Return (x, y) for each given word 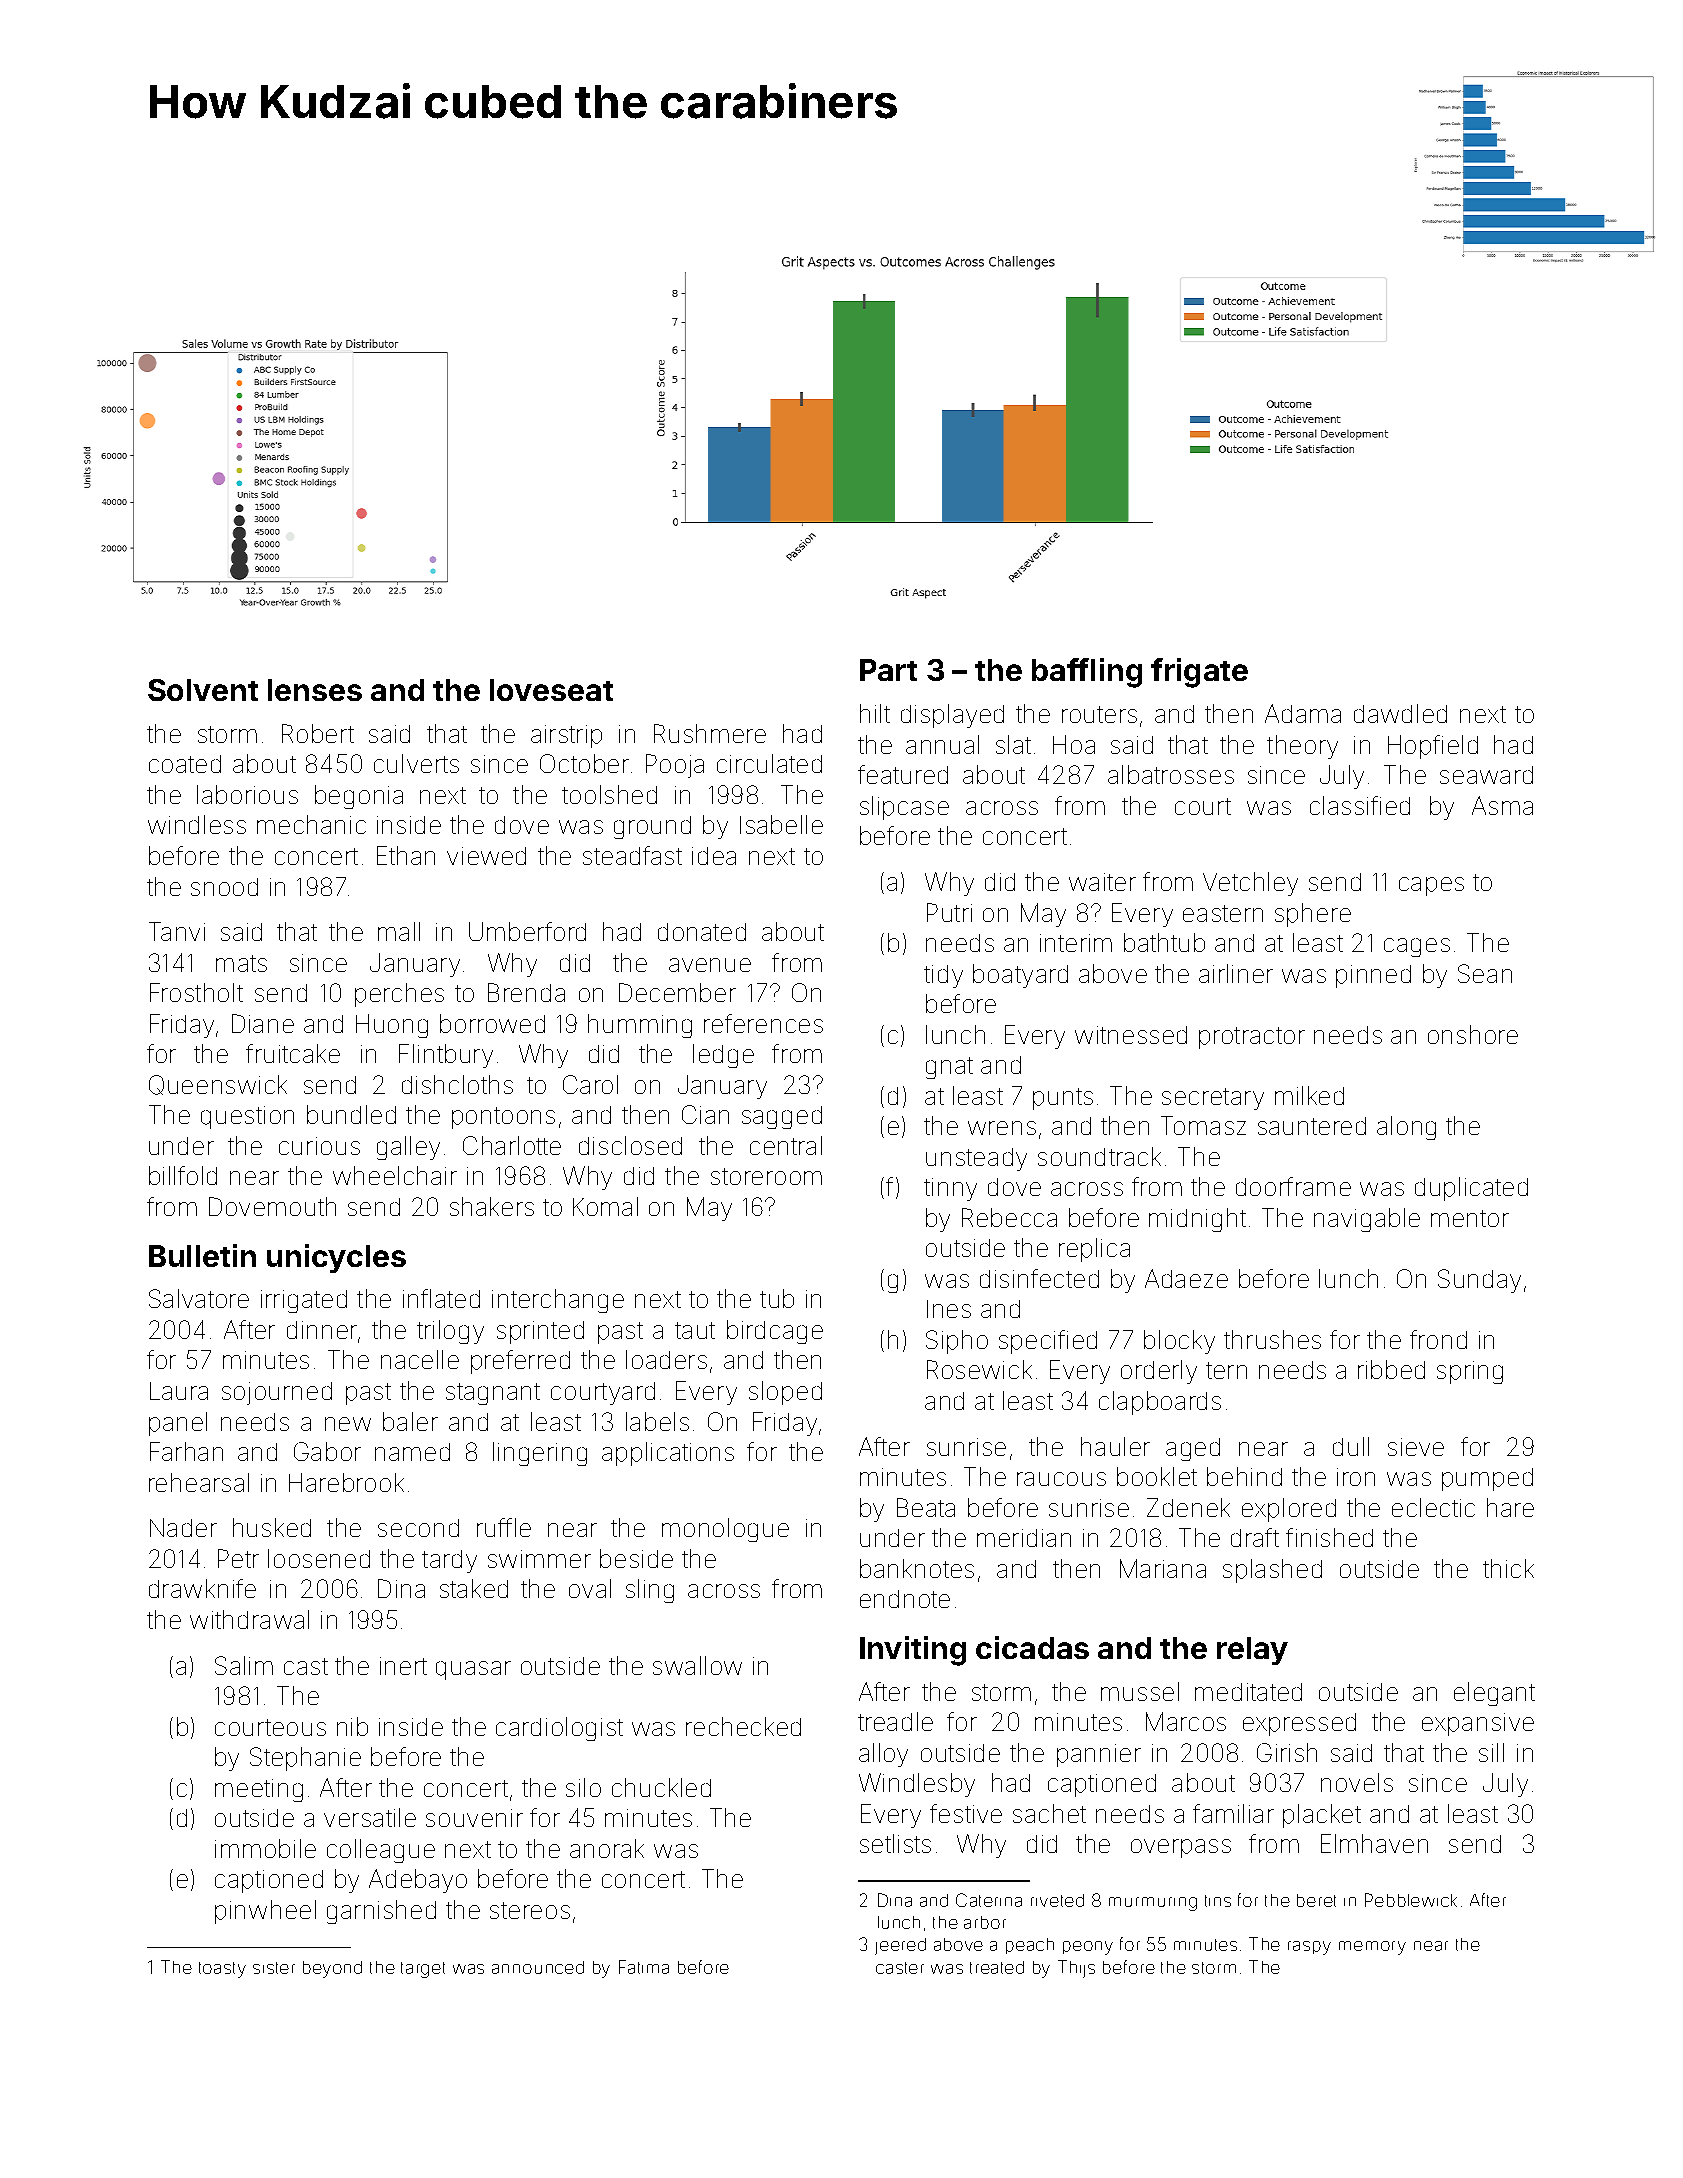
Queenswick (218, 1085)
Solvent (203, 690)
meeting (259, 1790)
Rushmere (710, 733)
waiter (1102, 882)
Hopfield (1433, 747)
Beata (926, 1507)
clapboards (1160, 1403)
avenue (710, 965)
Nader (183, 1527)
